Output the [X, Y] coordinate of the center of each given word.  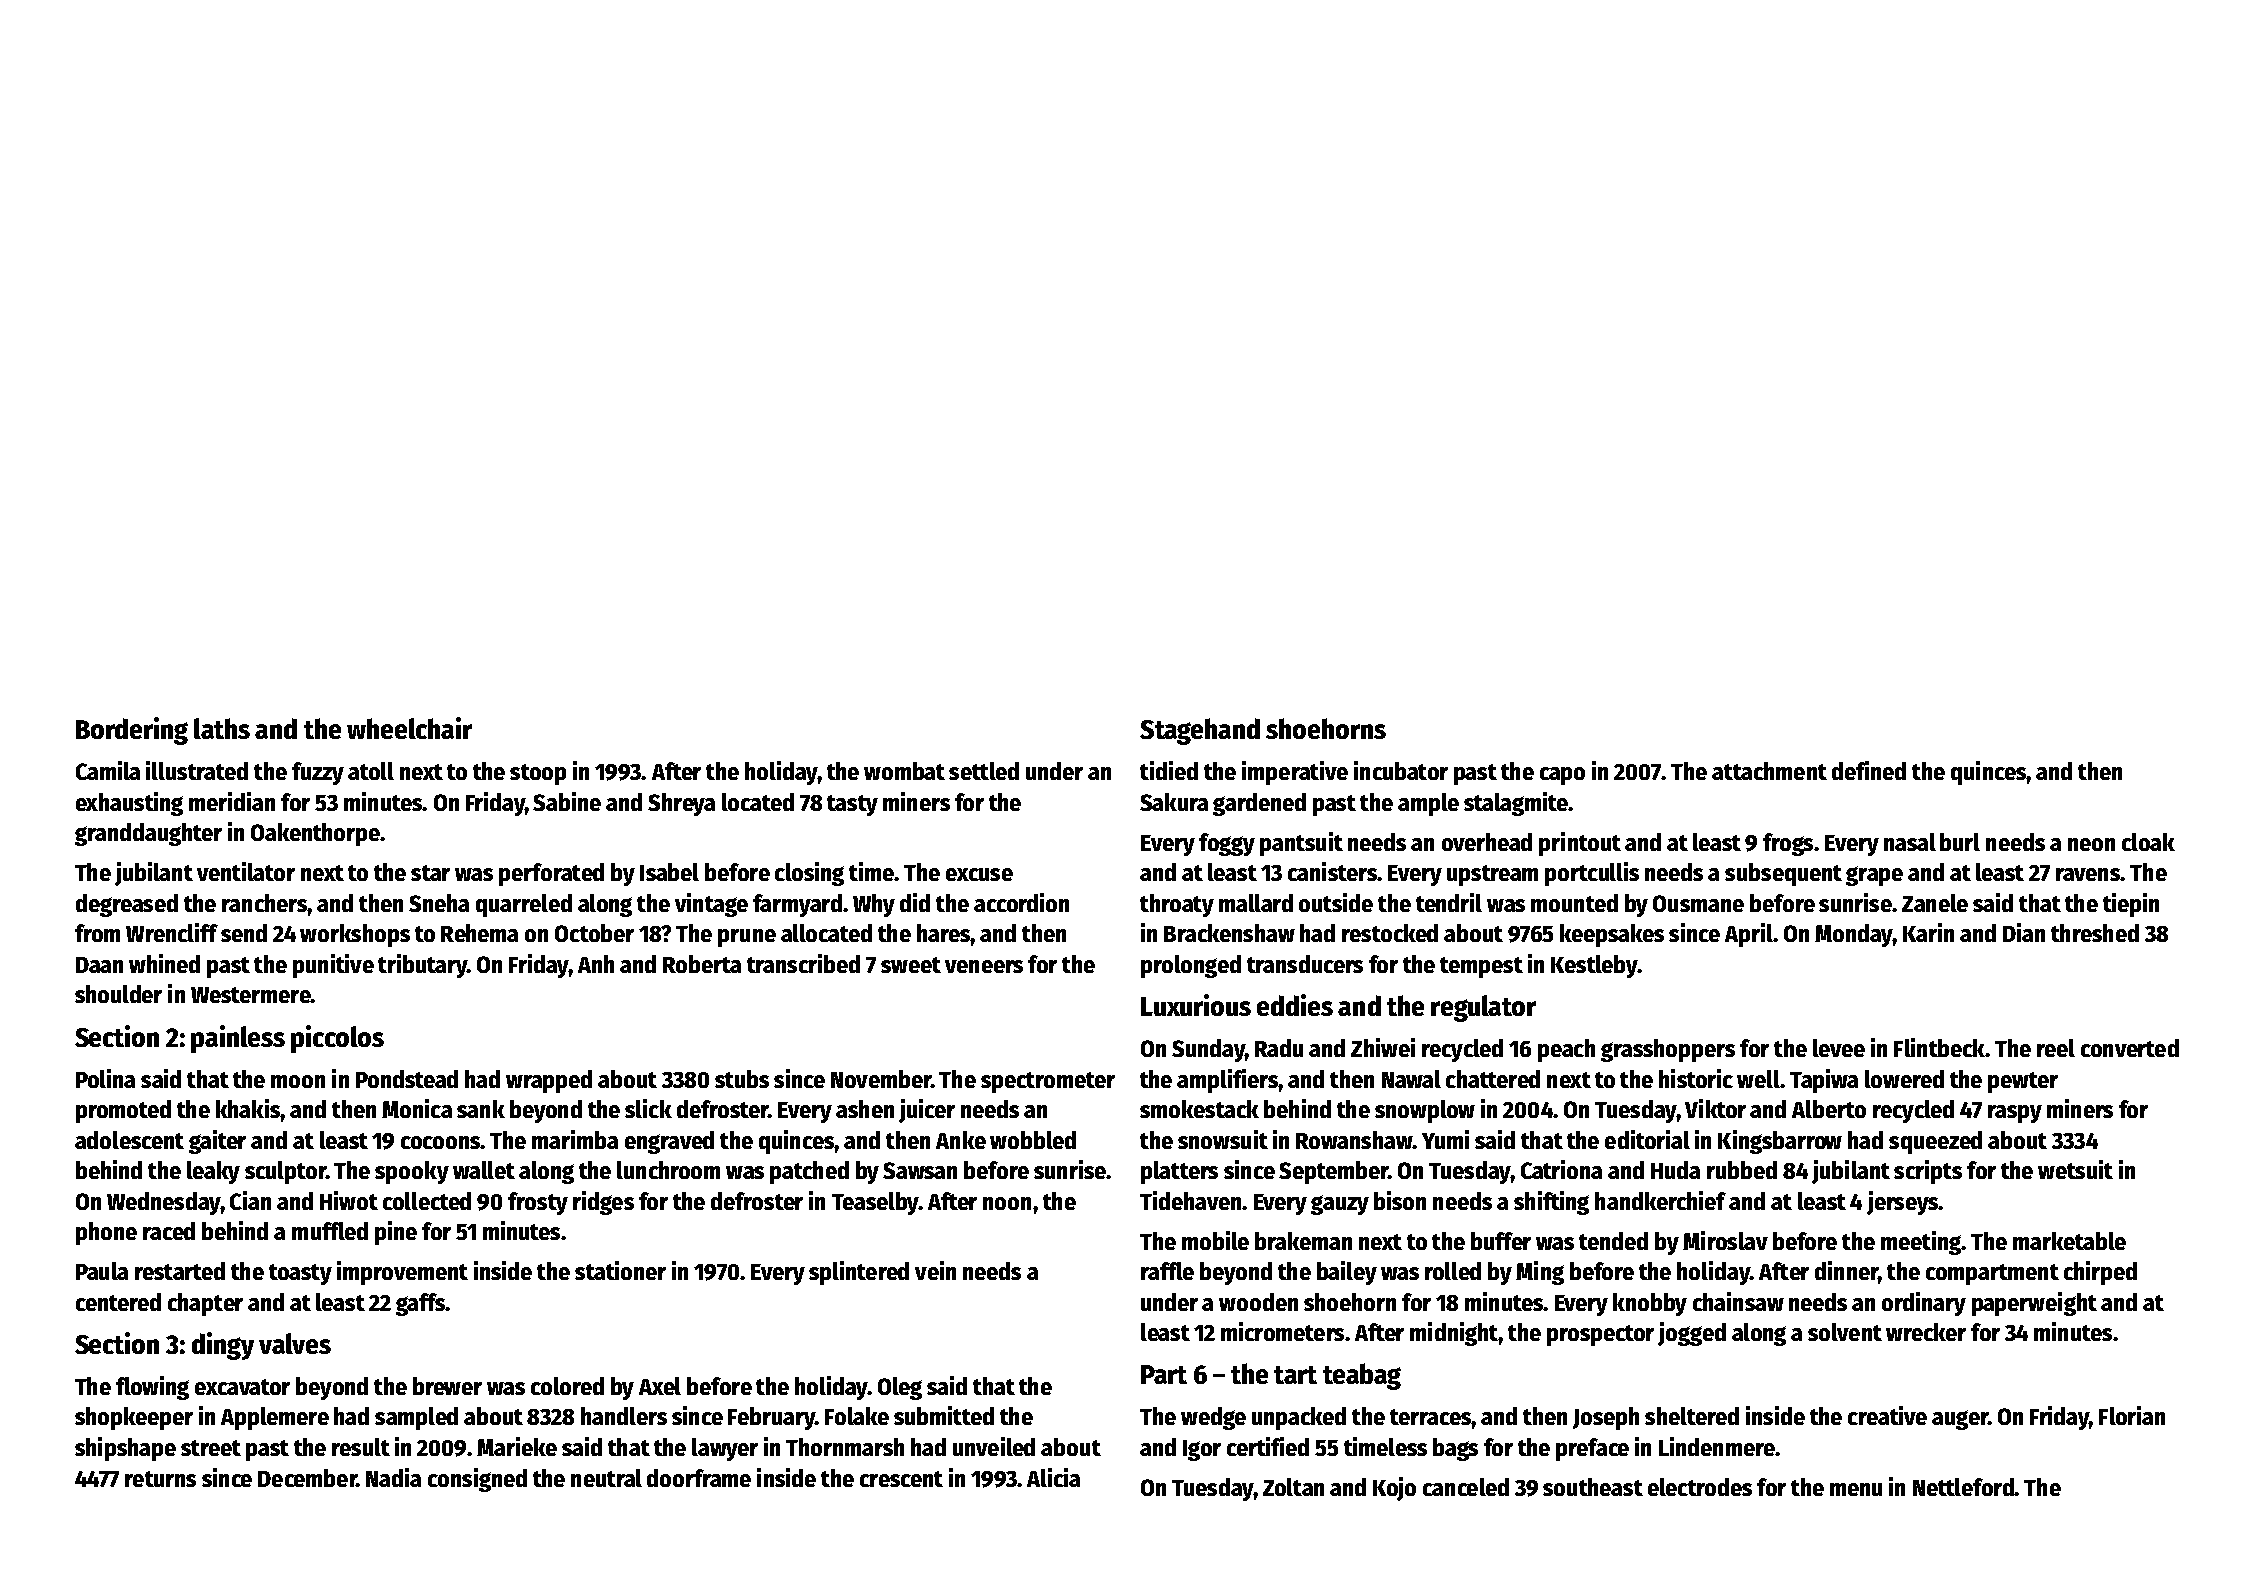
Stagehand [1200, 731]
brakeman [1303, 1241]
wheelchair [409, 728]
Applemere [275, 1418]
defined [1869, 770]
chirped [2100, 1273]
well [1758, 1079]
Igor [1202, 1450]
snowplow [1425, 1111]
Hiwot [349, 1200]
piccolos [337, 1039]
